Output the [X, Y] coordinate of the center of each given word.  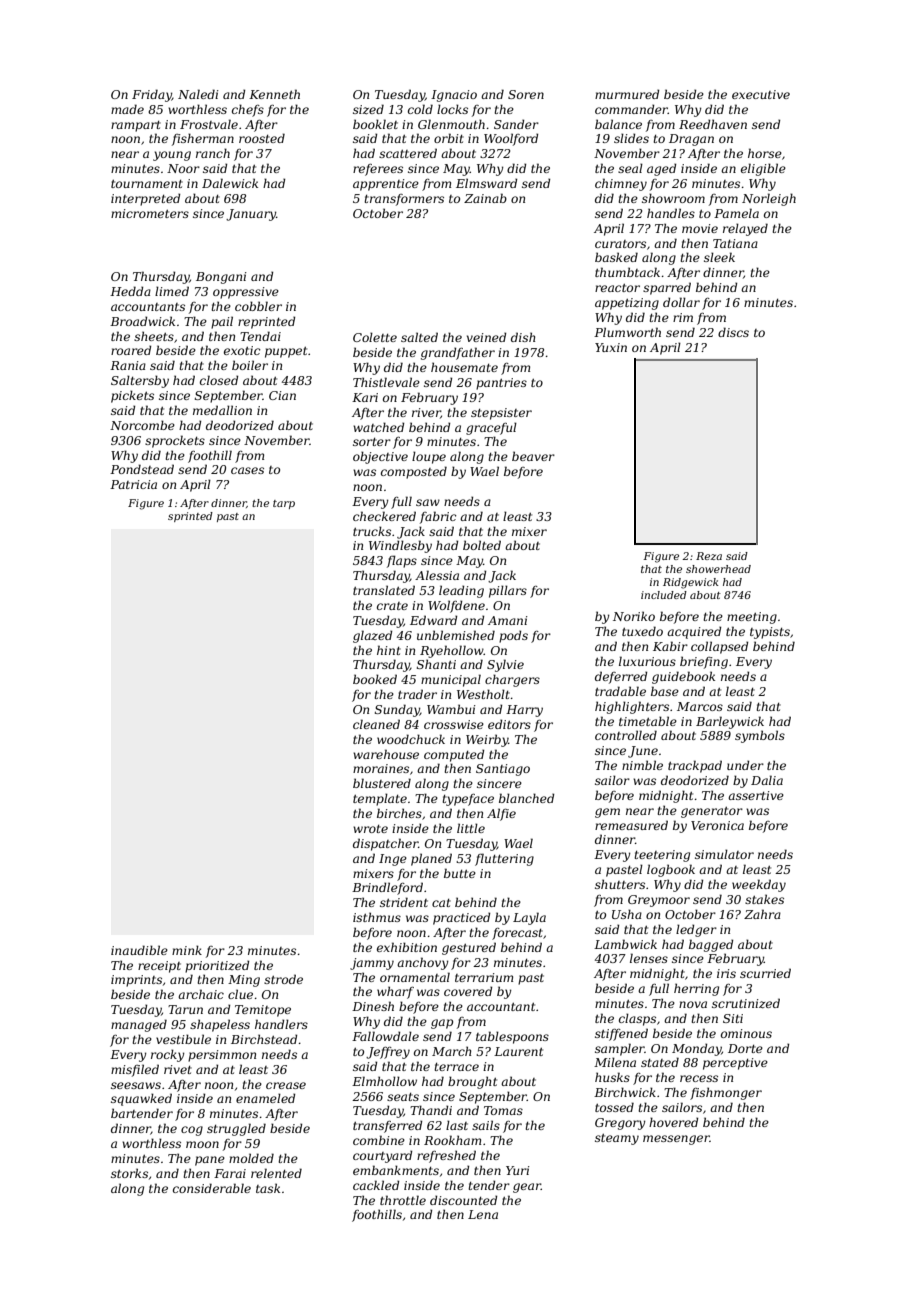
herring [696, 989]
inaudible [139, 950]
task [268, 1188]
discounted [464, 1200]
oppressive [246, 293]
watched [379, 427]
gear [527, 1188]
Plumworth [627, 332]
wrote [370, 829]
